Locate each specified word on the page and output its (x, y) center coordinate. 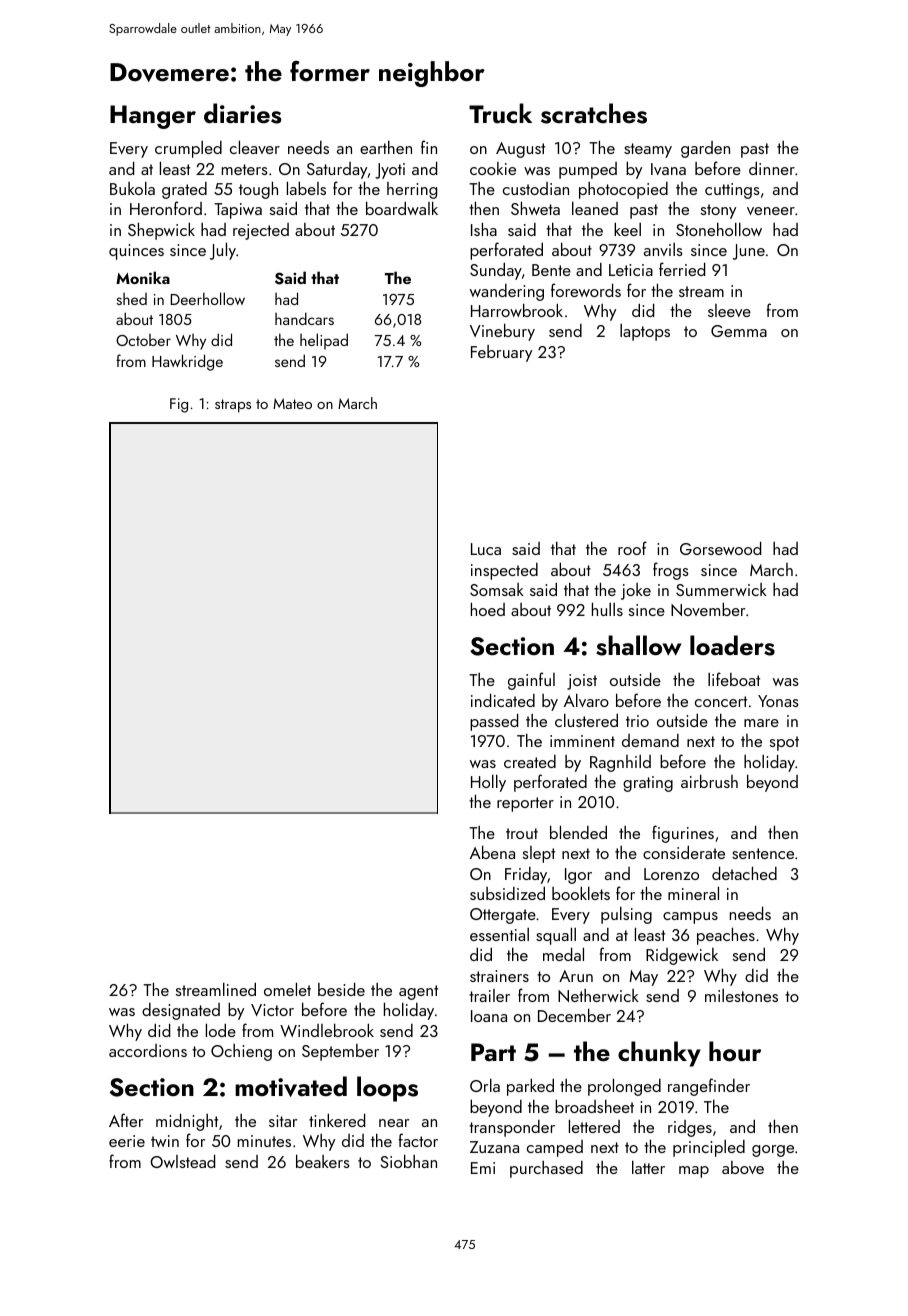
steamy (648, 150)
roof (632, 548)
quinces (136, 252)
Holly (488, 783)
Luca (486, 549)
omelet (287, 989)
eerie (127, 1141)
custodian (536, 188)
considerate (684, 852)
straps (233, 406)
